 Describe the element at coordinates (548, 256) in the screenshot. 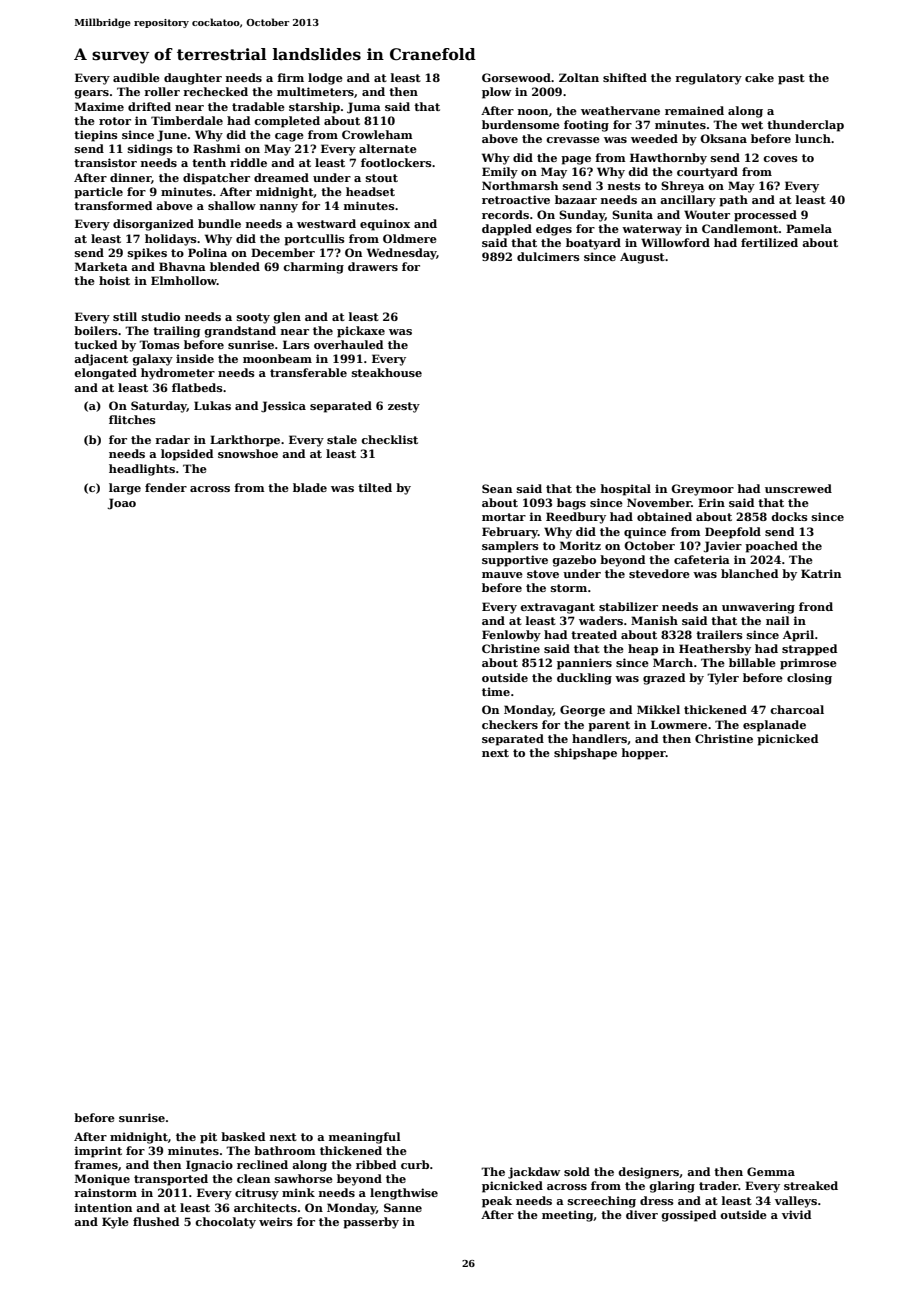

I see `dulcimers` at that location.
